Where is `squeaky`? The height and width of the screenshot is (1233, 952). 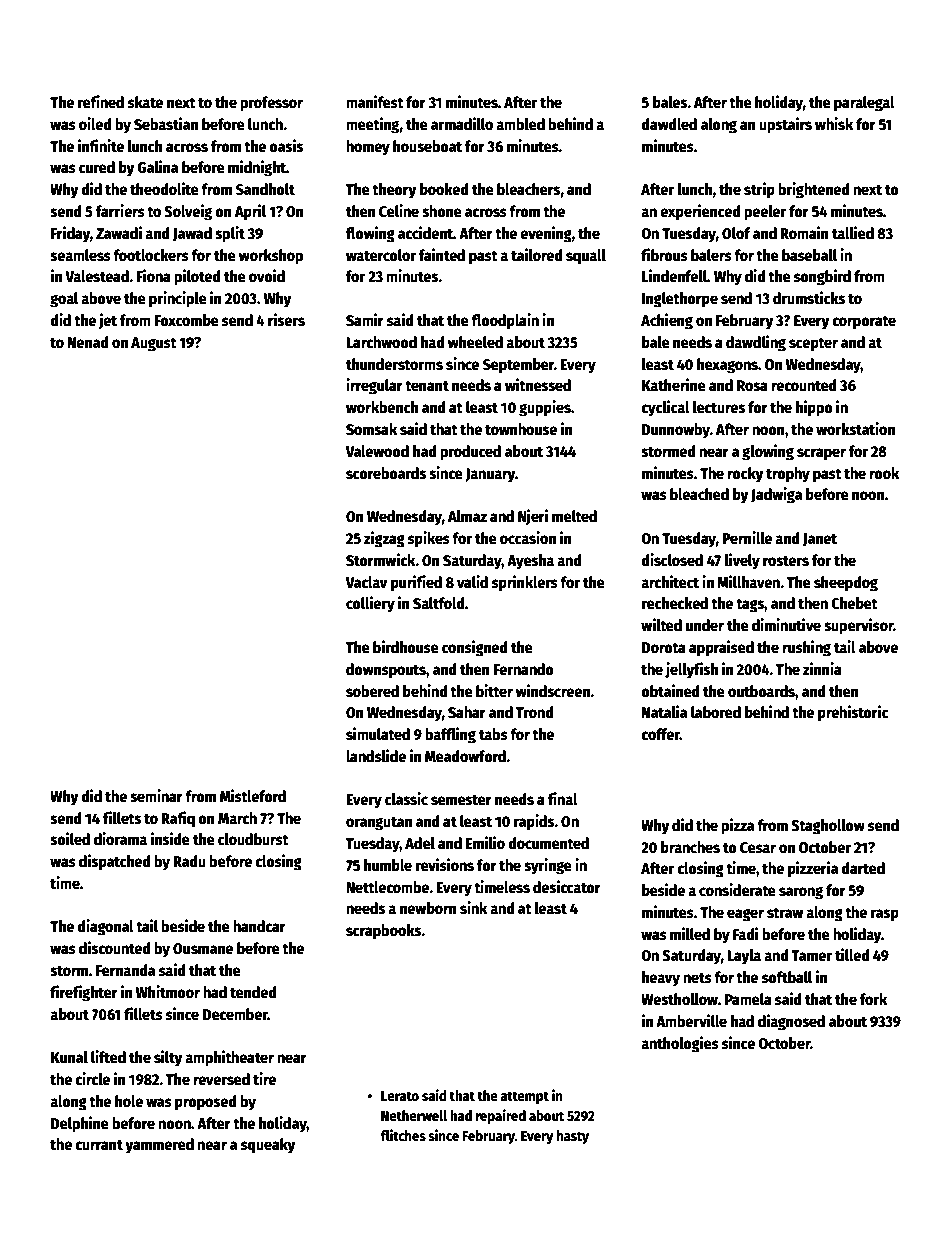 squeaky is located at coordinates (268, 1146).
